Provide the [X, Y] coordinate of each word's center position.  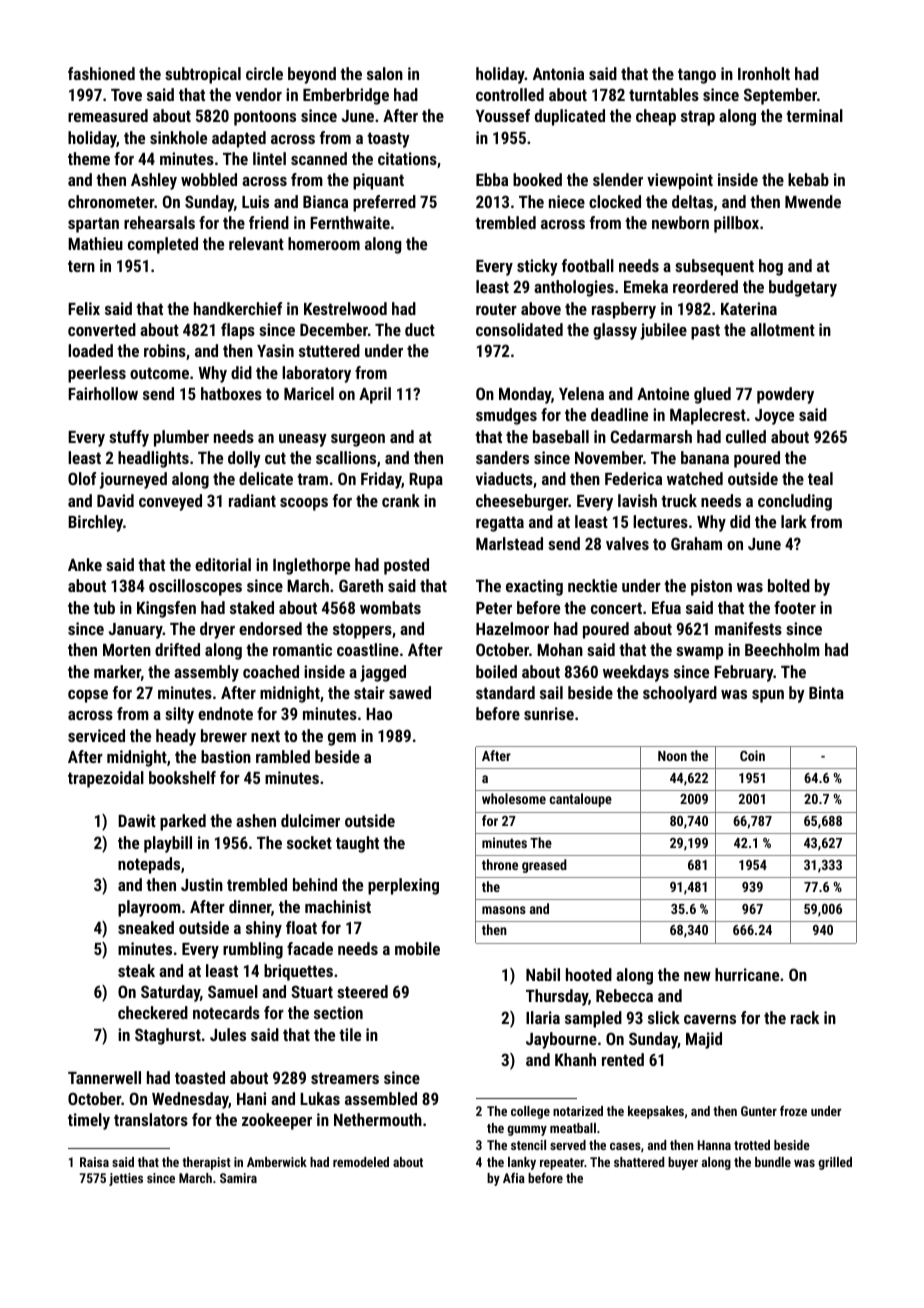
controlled [510, 94]
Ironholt [764, 73]
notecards [226, 1012]
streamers [345, 1078]
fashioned [101, 73]
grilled [835, 1163]
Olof [82, 478]
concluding [795, 502]
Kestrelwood [345, 308]
